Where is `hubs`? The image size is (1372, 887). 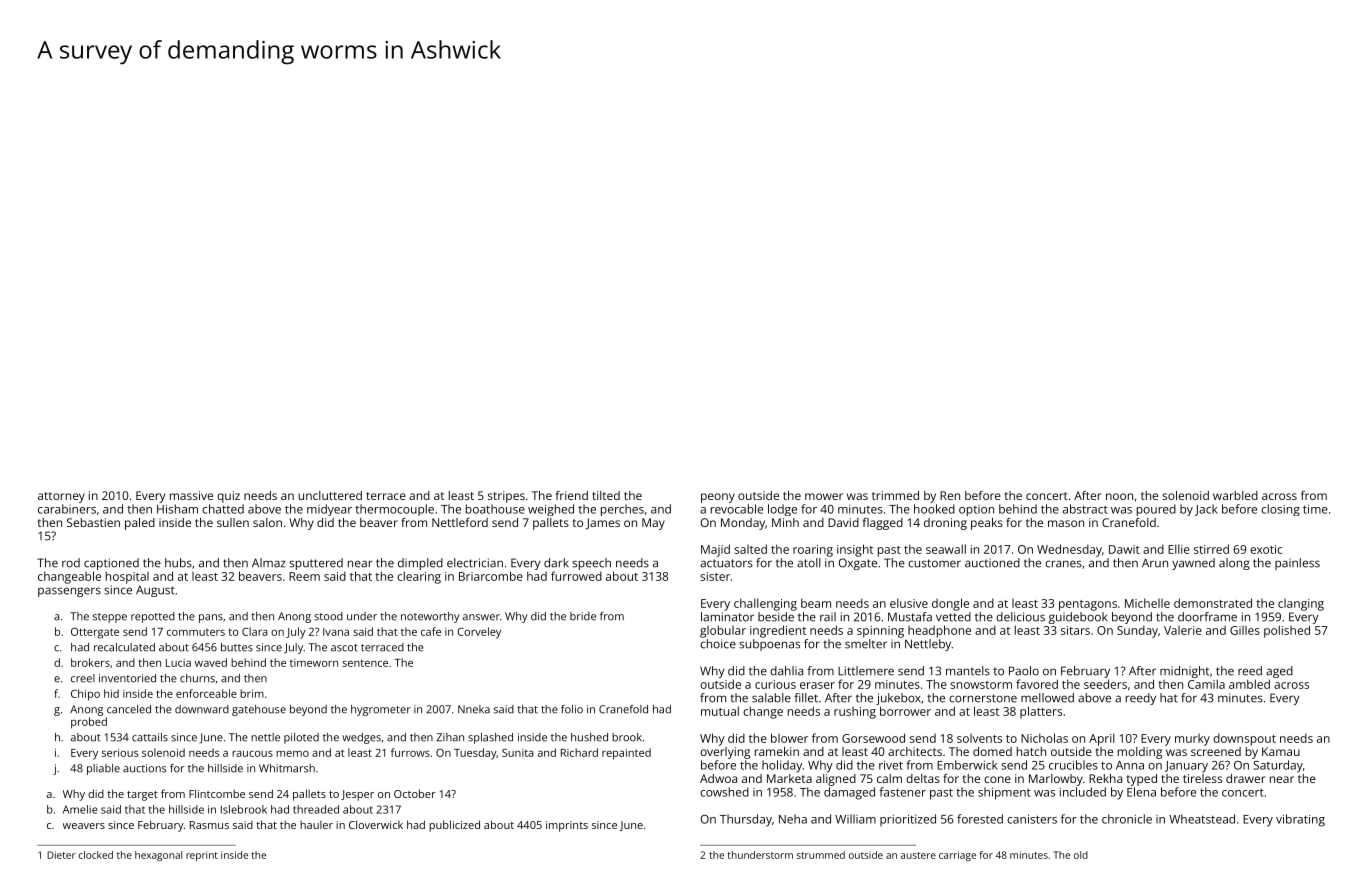
hubs is located at coordinates (178, 563).
